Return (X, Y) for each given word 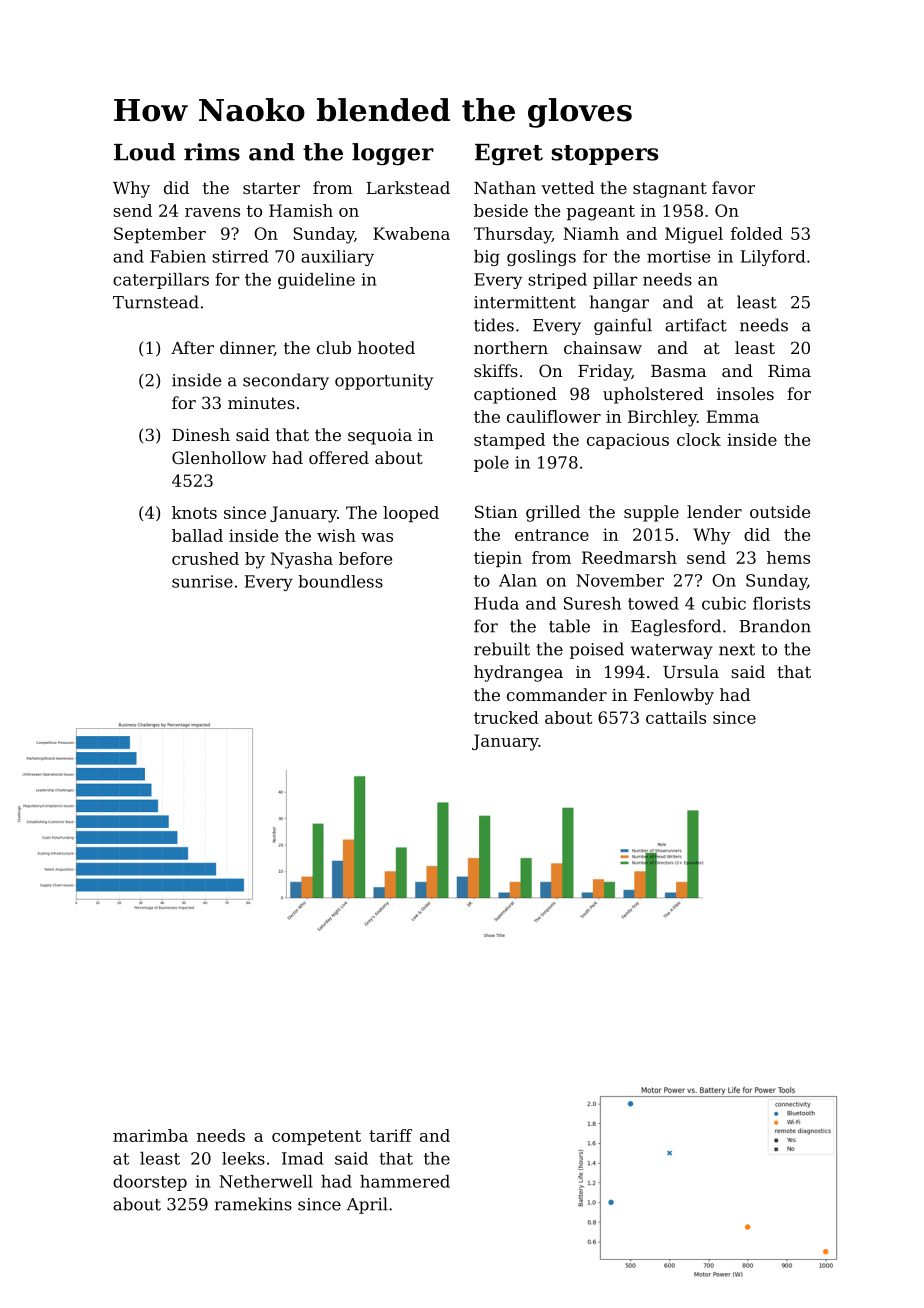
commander (557, 694)
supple (651, 513)
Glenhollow (219, 457)
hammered (405, 1181)
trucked (506, 717)
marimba (150, 1135)
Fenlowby (674, 696)
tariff (390, 1135)
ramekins (253, 1204)
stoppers (605, 155)
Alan (518, 580)
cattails (676, 717)
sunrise (202, 581)
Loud (144, 152)
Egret (509, 154)
